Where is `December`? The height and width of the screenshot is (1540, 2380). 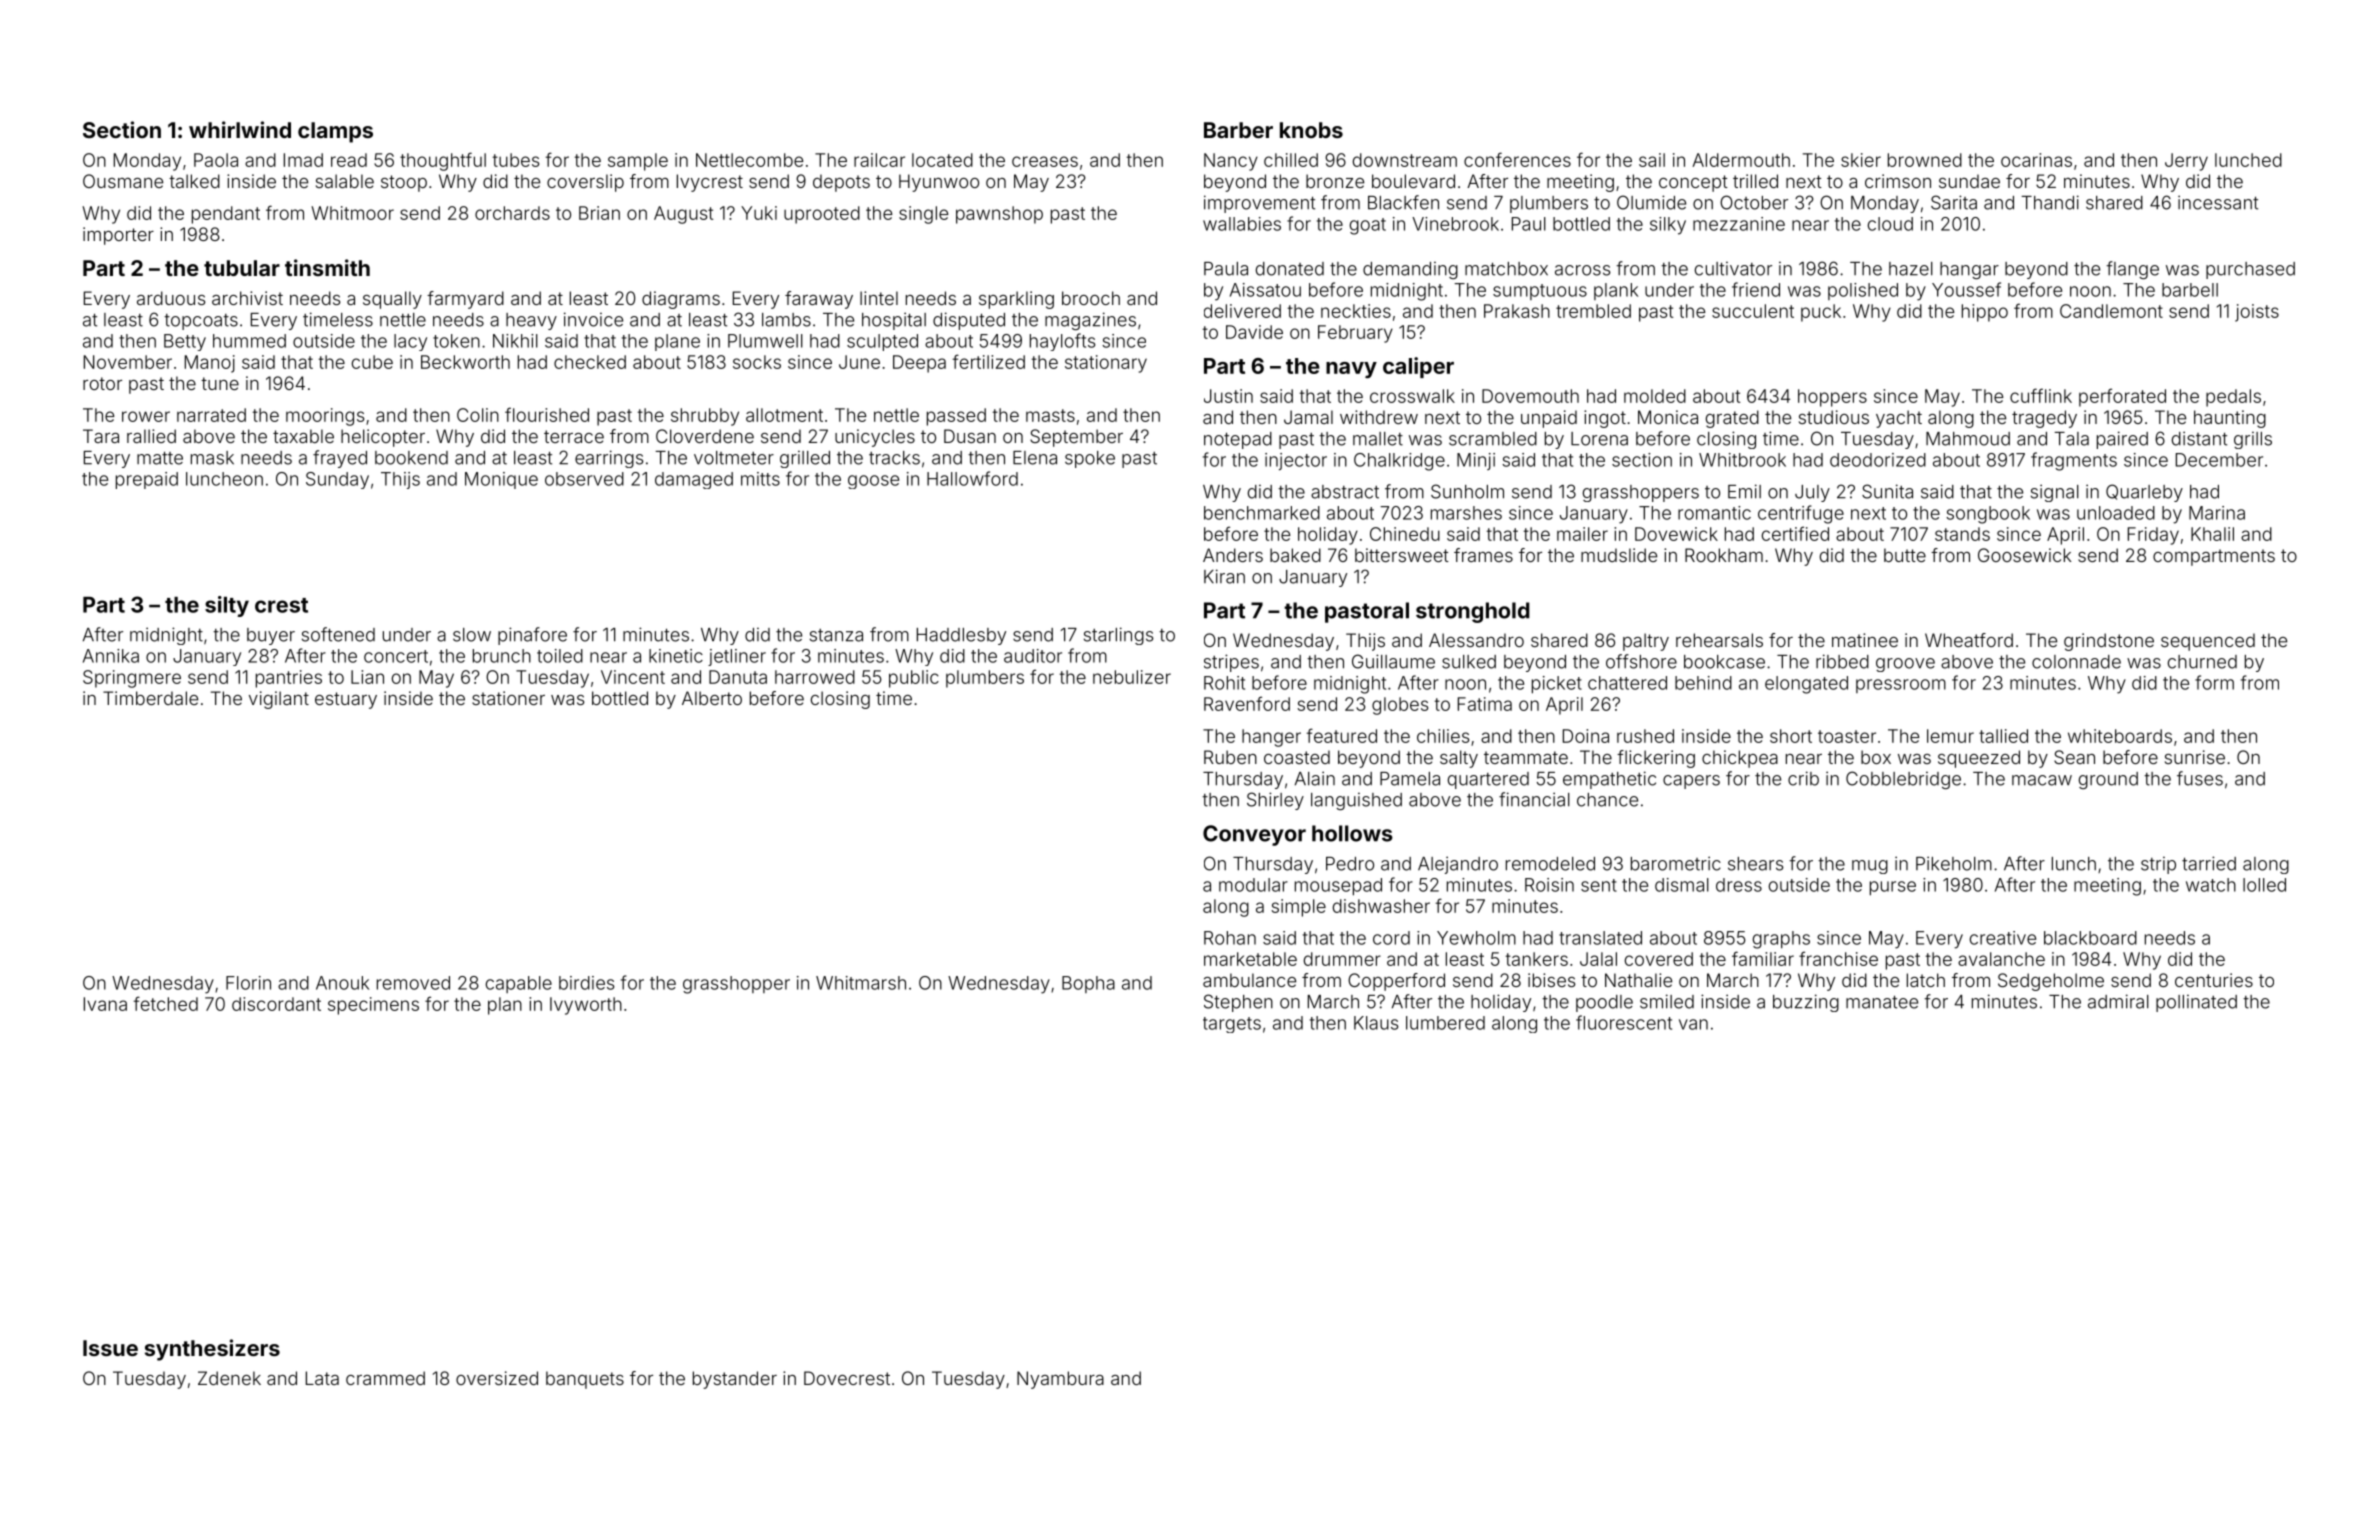 December is located at coordinates (2219, 460).
